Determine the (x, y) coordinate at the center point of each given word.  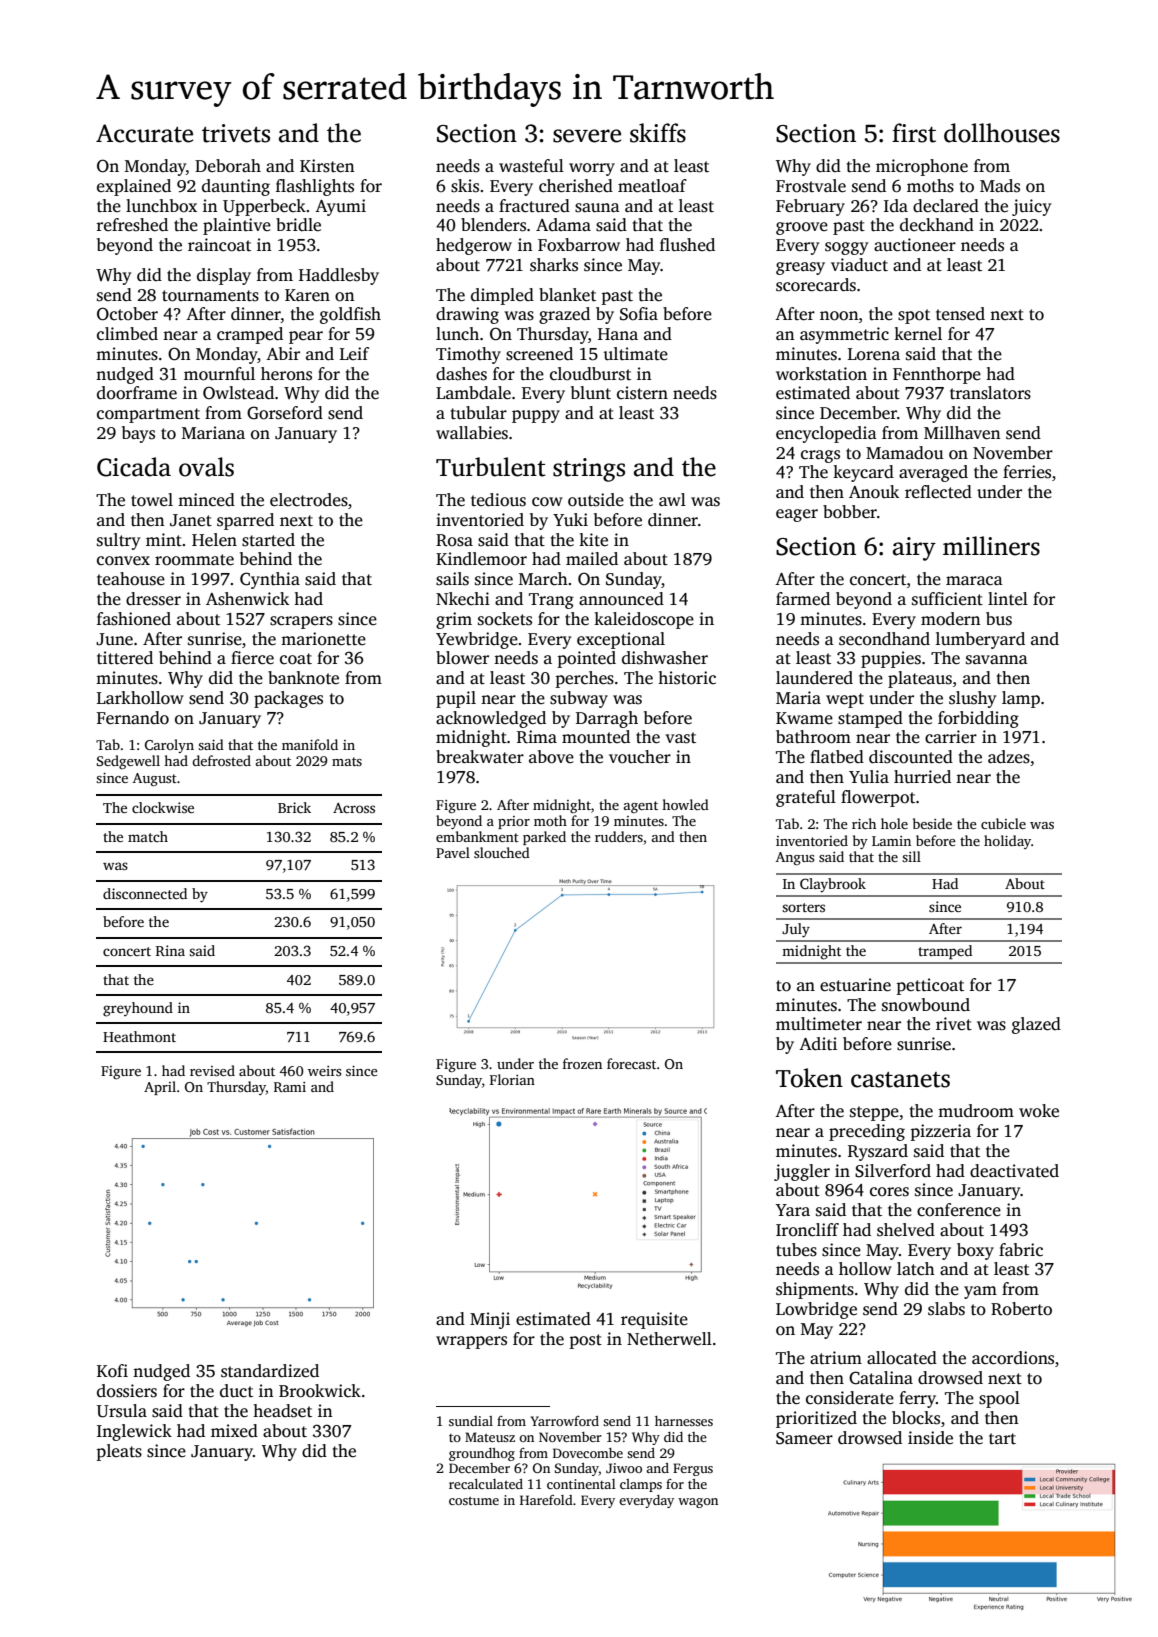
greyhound (138, 1009)
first (914, 133)
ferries (1027, 472)
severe (587, 136)
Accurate (144, 133)
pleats (119, 1452)
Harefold (546, 1500)
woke (1039, 1111)
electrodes (309, 500)
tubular (479, 413)
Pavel (453, 852)
